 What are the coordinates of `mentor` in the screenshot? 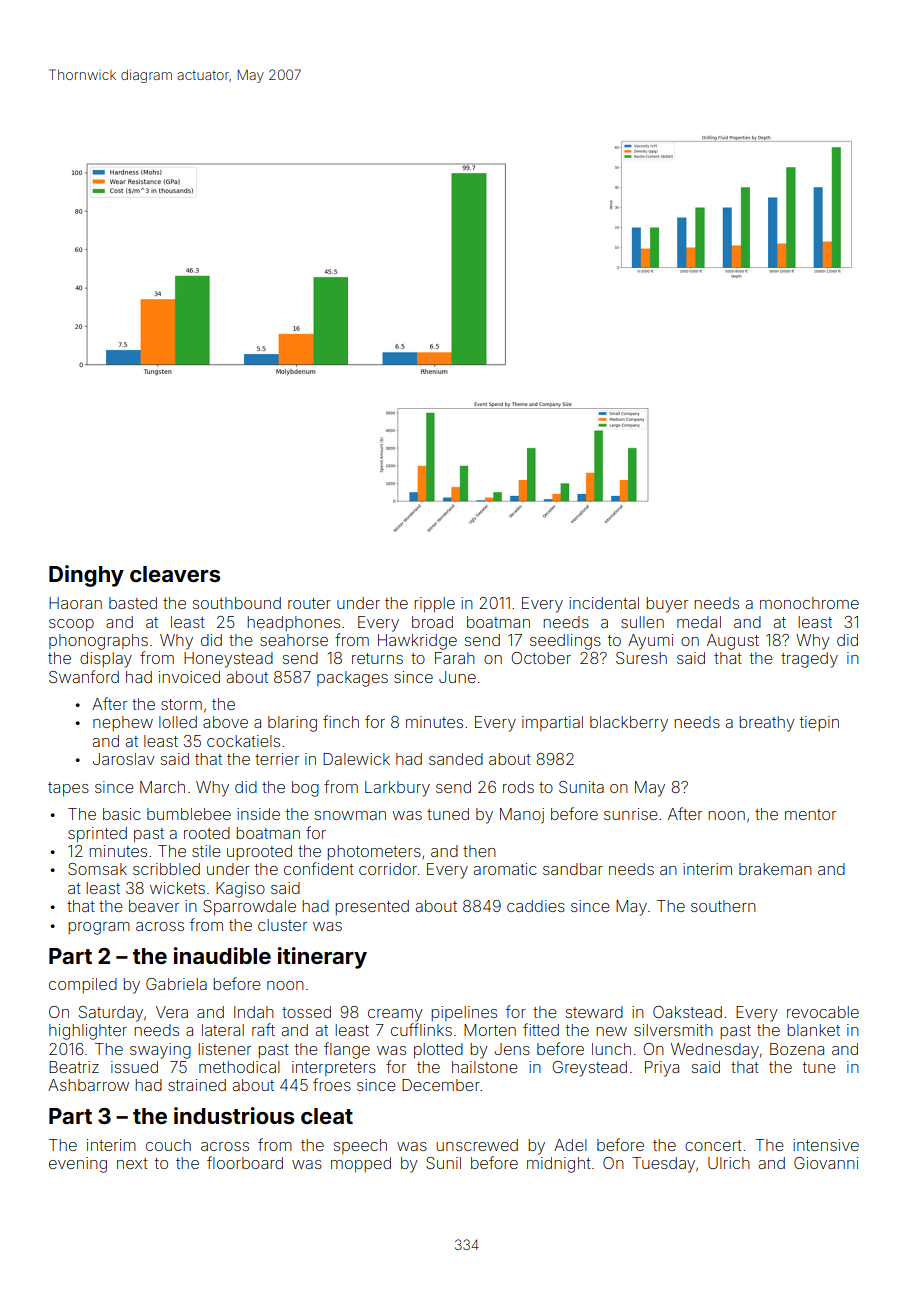 It's located at (810, 814).
